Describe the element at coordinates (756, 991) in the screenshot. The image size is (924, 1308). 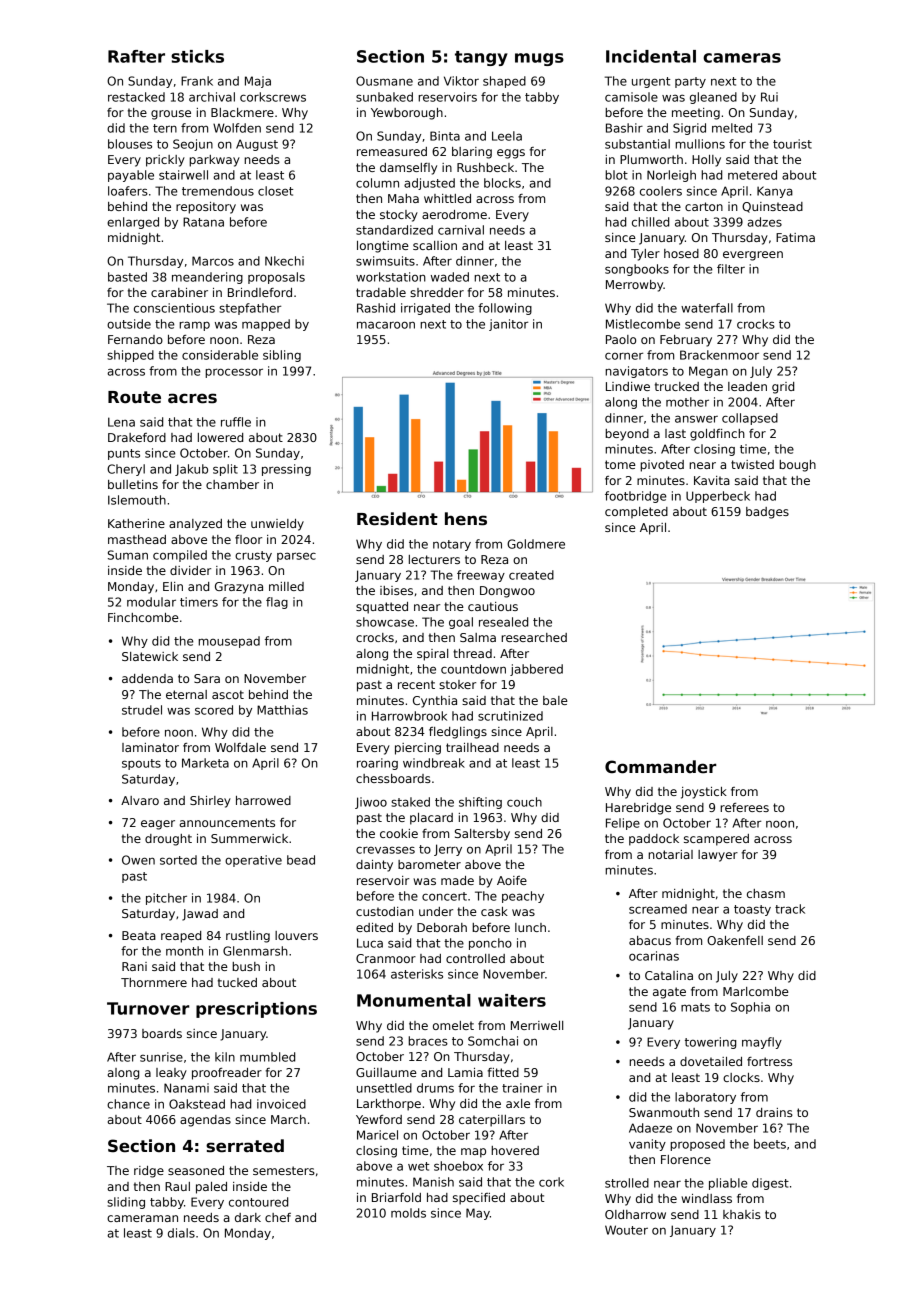
I see `Marlcombe` at that location.
